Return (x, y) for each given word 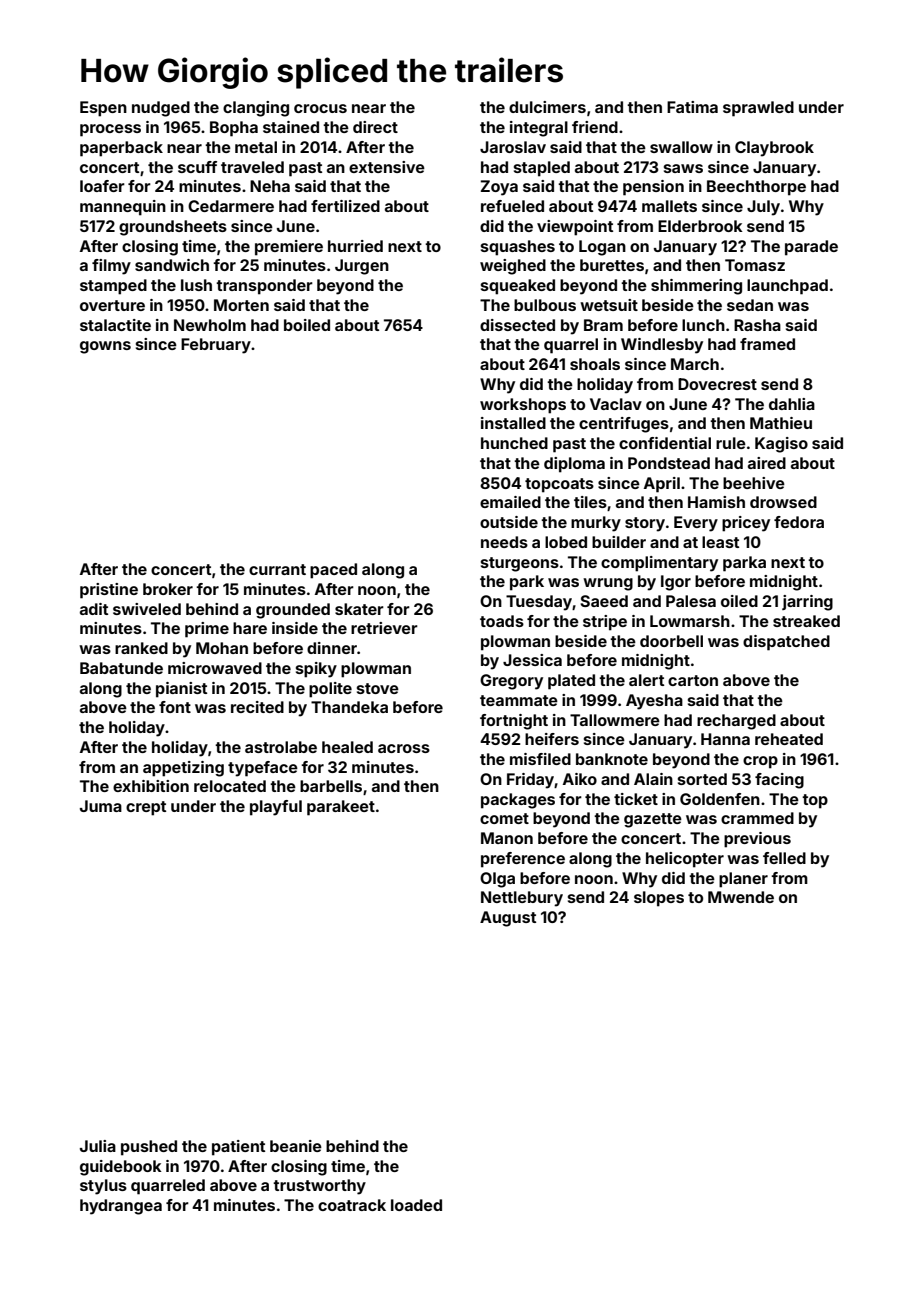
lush (196, 285)
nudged (161, 109)
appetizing (183, 769)
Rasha (757, 325)
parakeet (341, 808)
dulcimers (547, 107)
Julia (98, 1146)
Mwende (741, 897)
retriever (384, 628)
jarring (807, 603)
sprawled (758, 109)
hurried (355, 246)
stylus (103, 1187)
